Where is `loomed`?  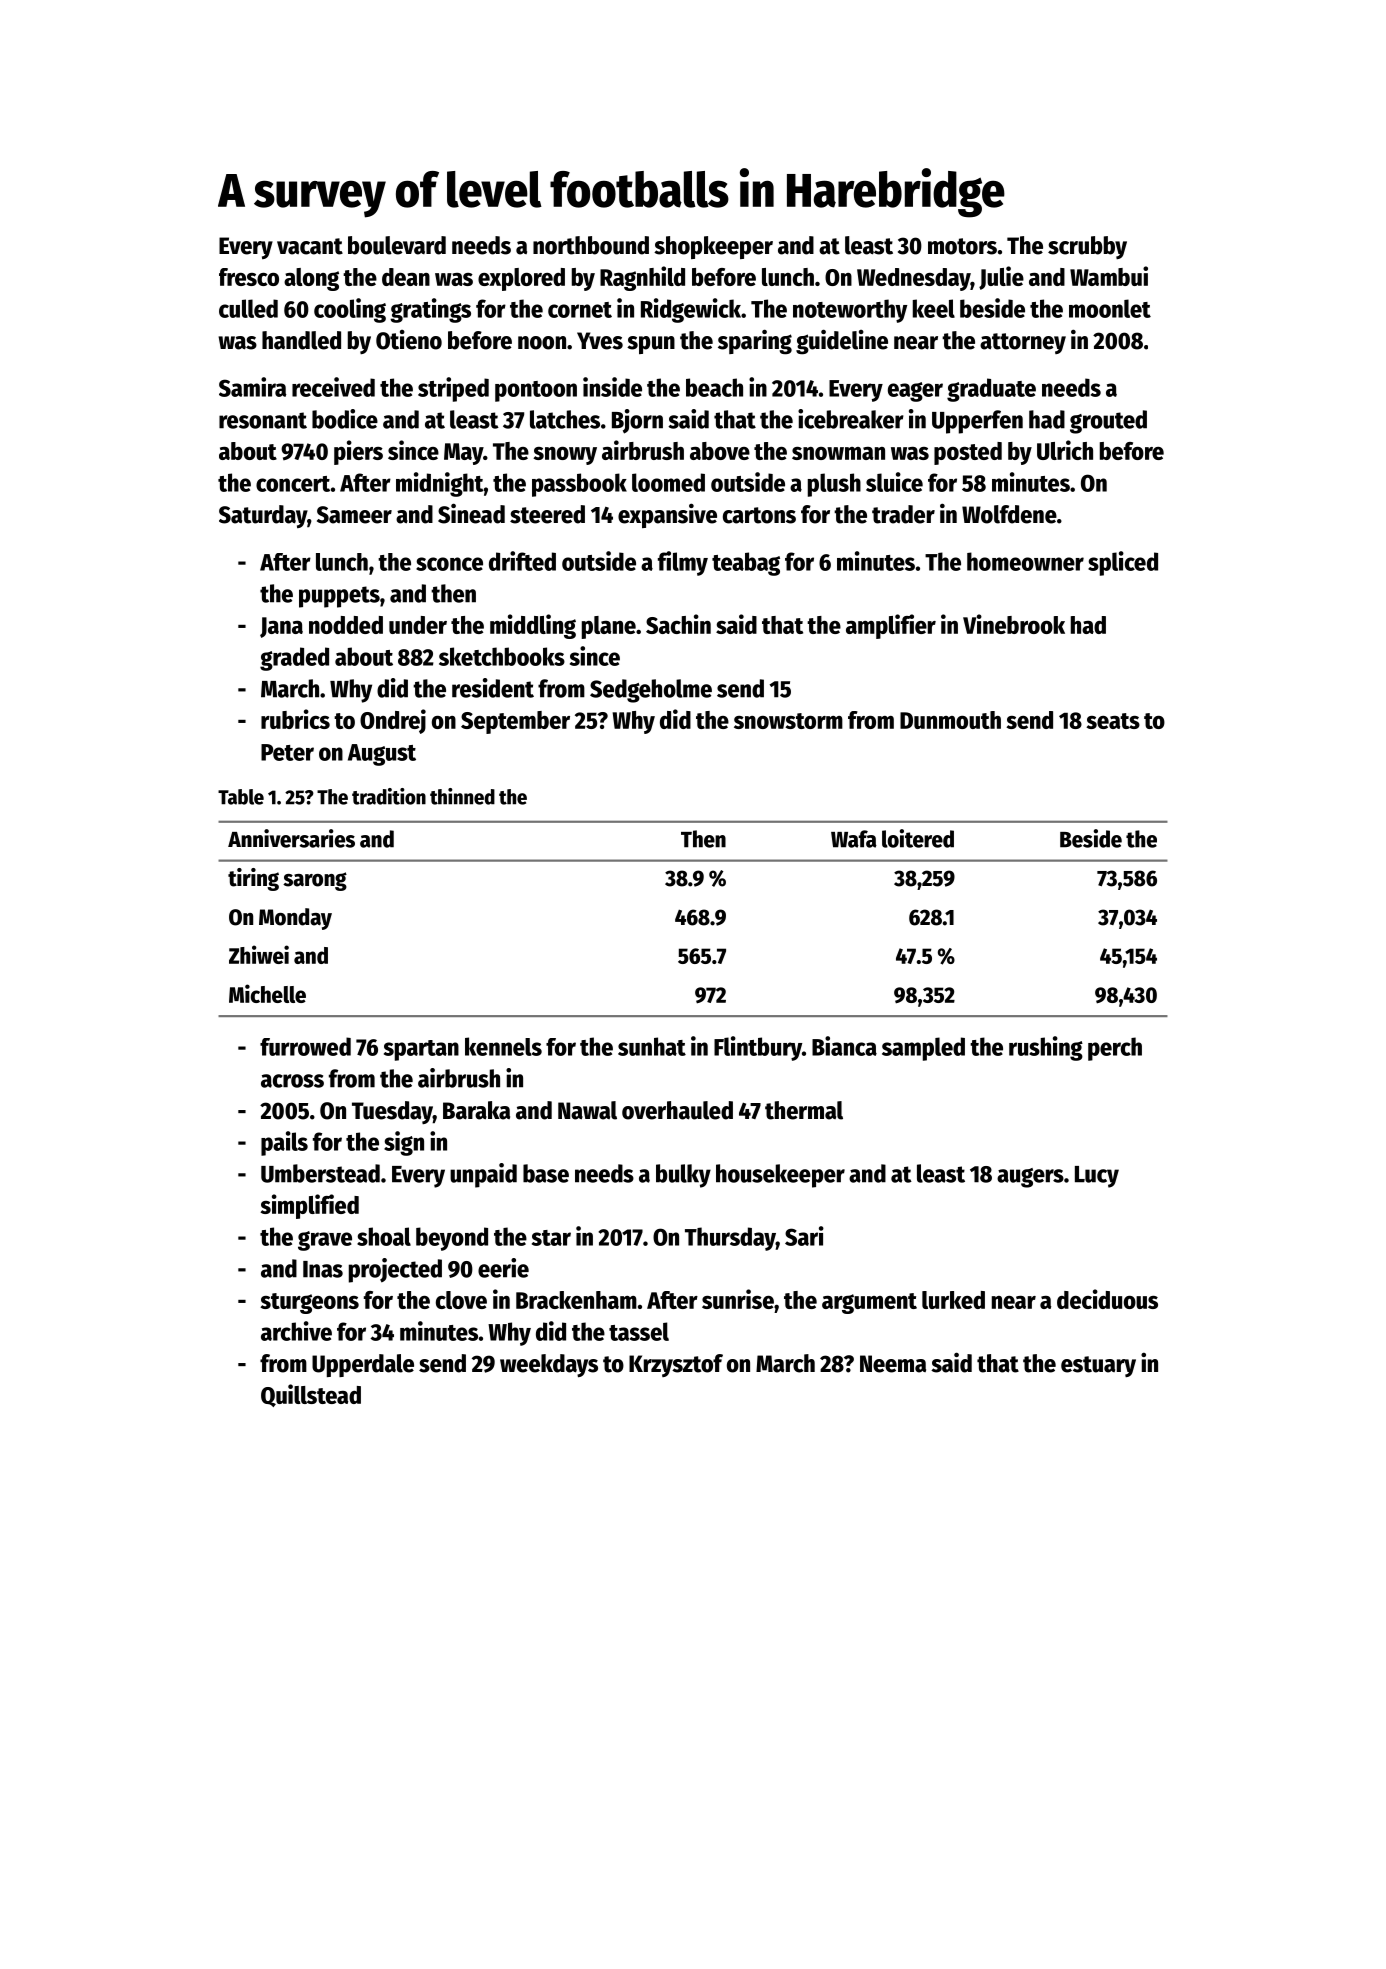 loomed is located at coordinates (668, 482).
